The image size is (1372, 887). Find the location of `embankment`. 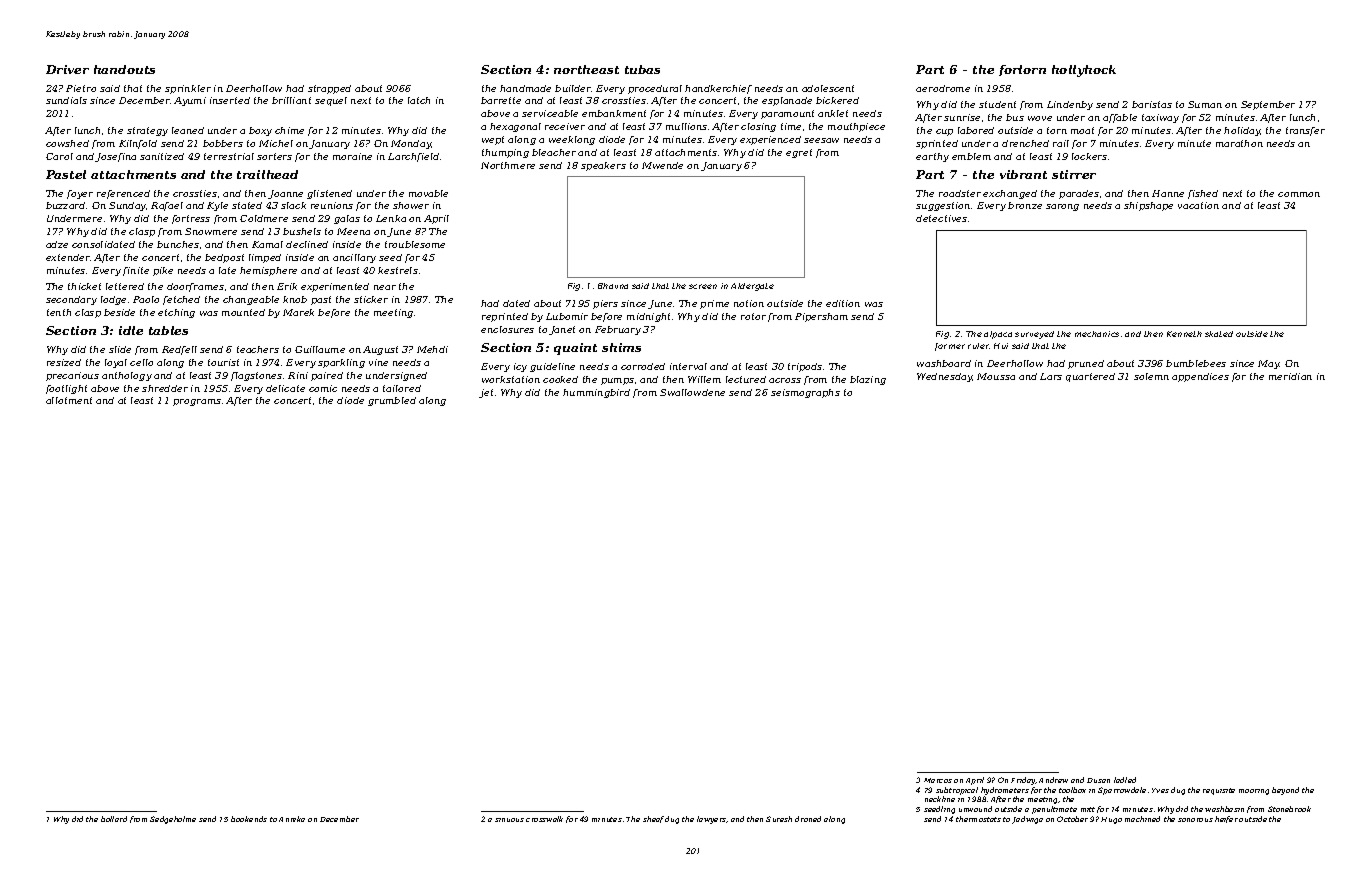

embankment is located at coordinates (614, 113).
